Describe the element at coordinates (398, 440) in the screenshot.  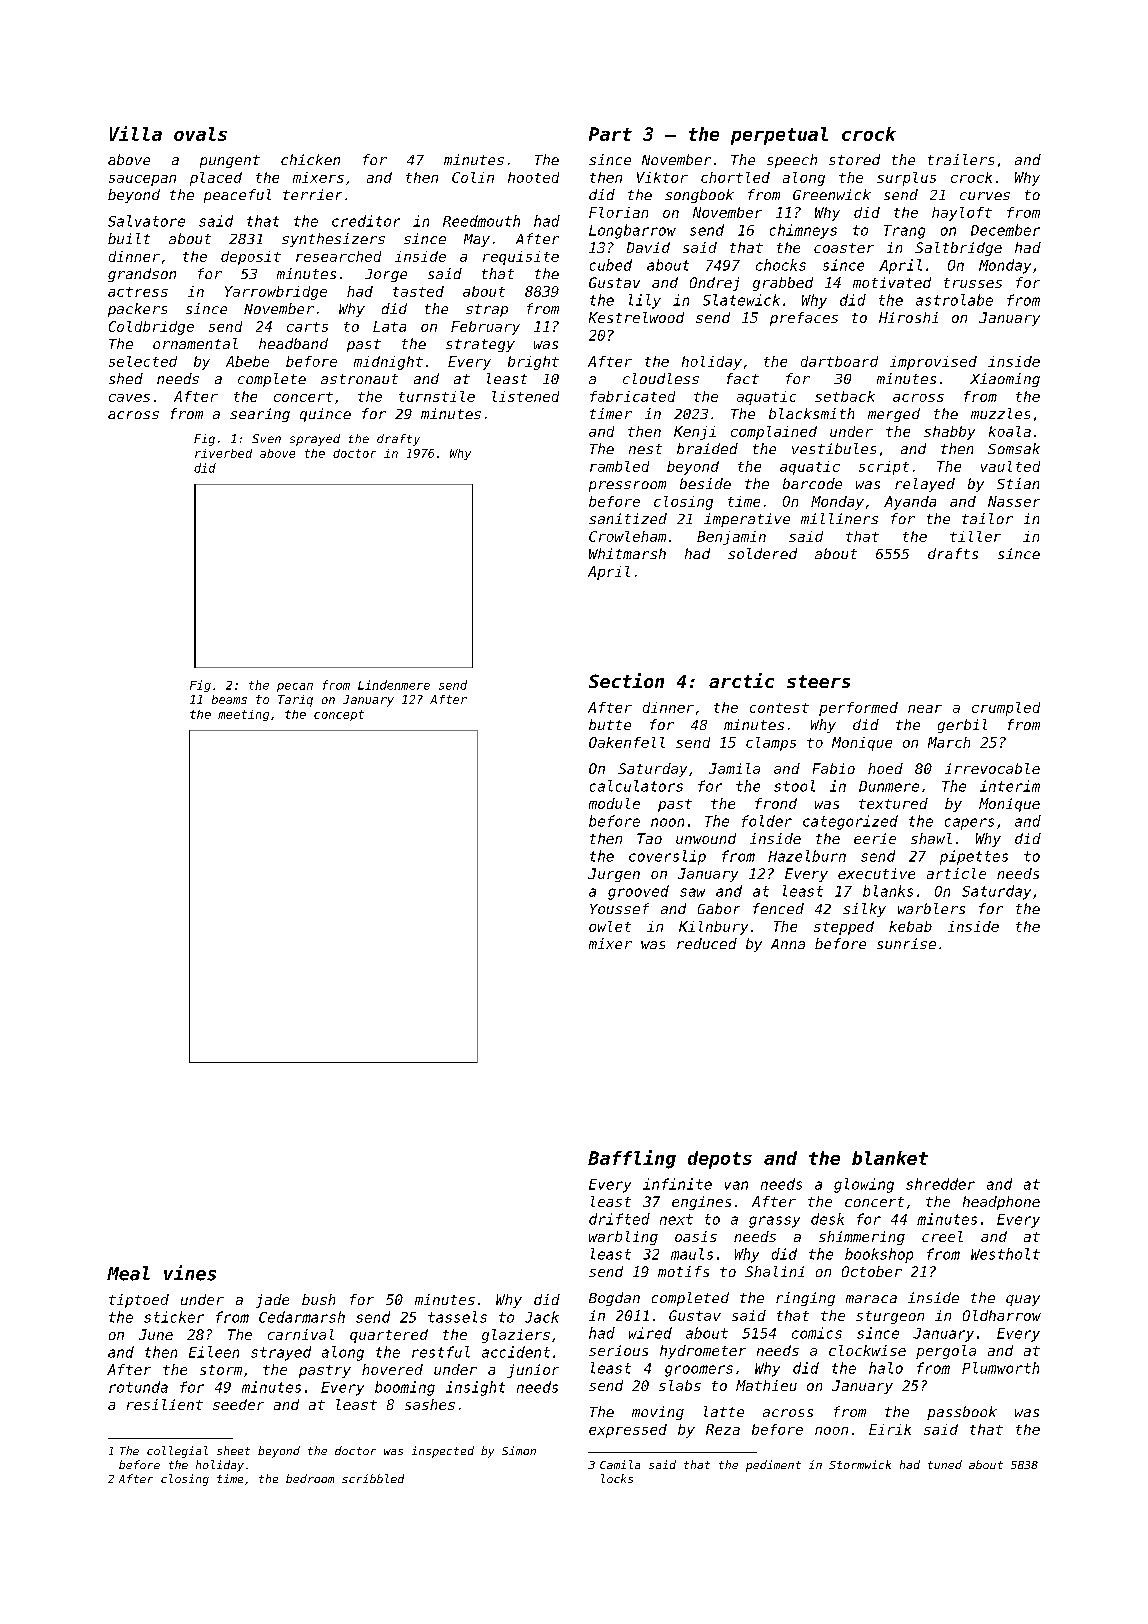
I see `drafty` at that location.
